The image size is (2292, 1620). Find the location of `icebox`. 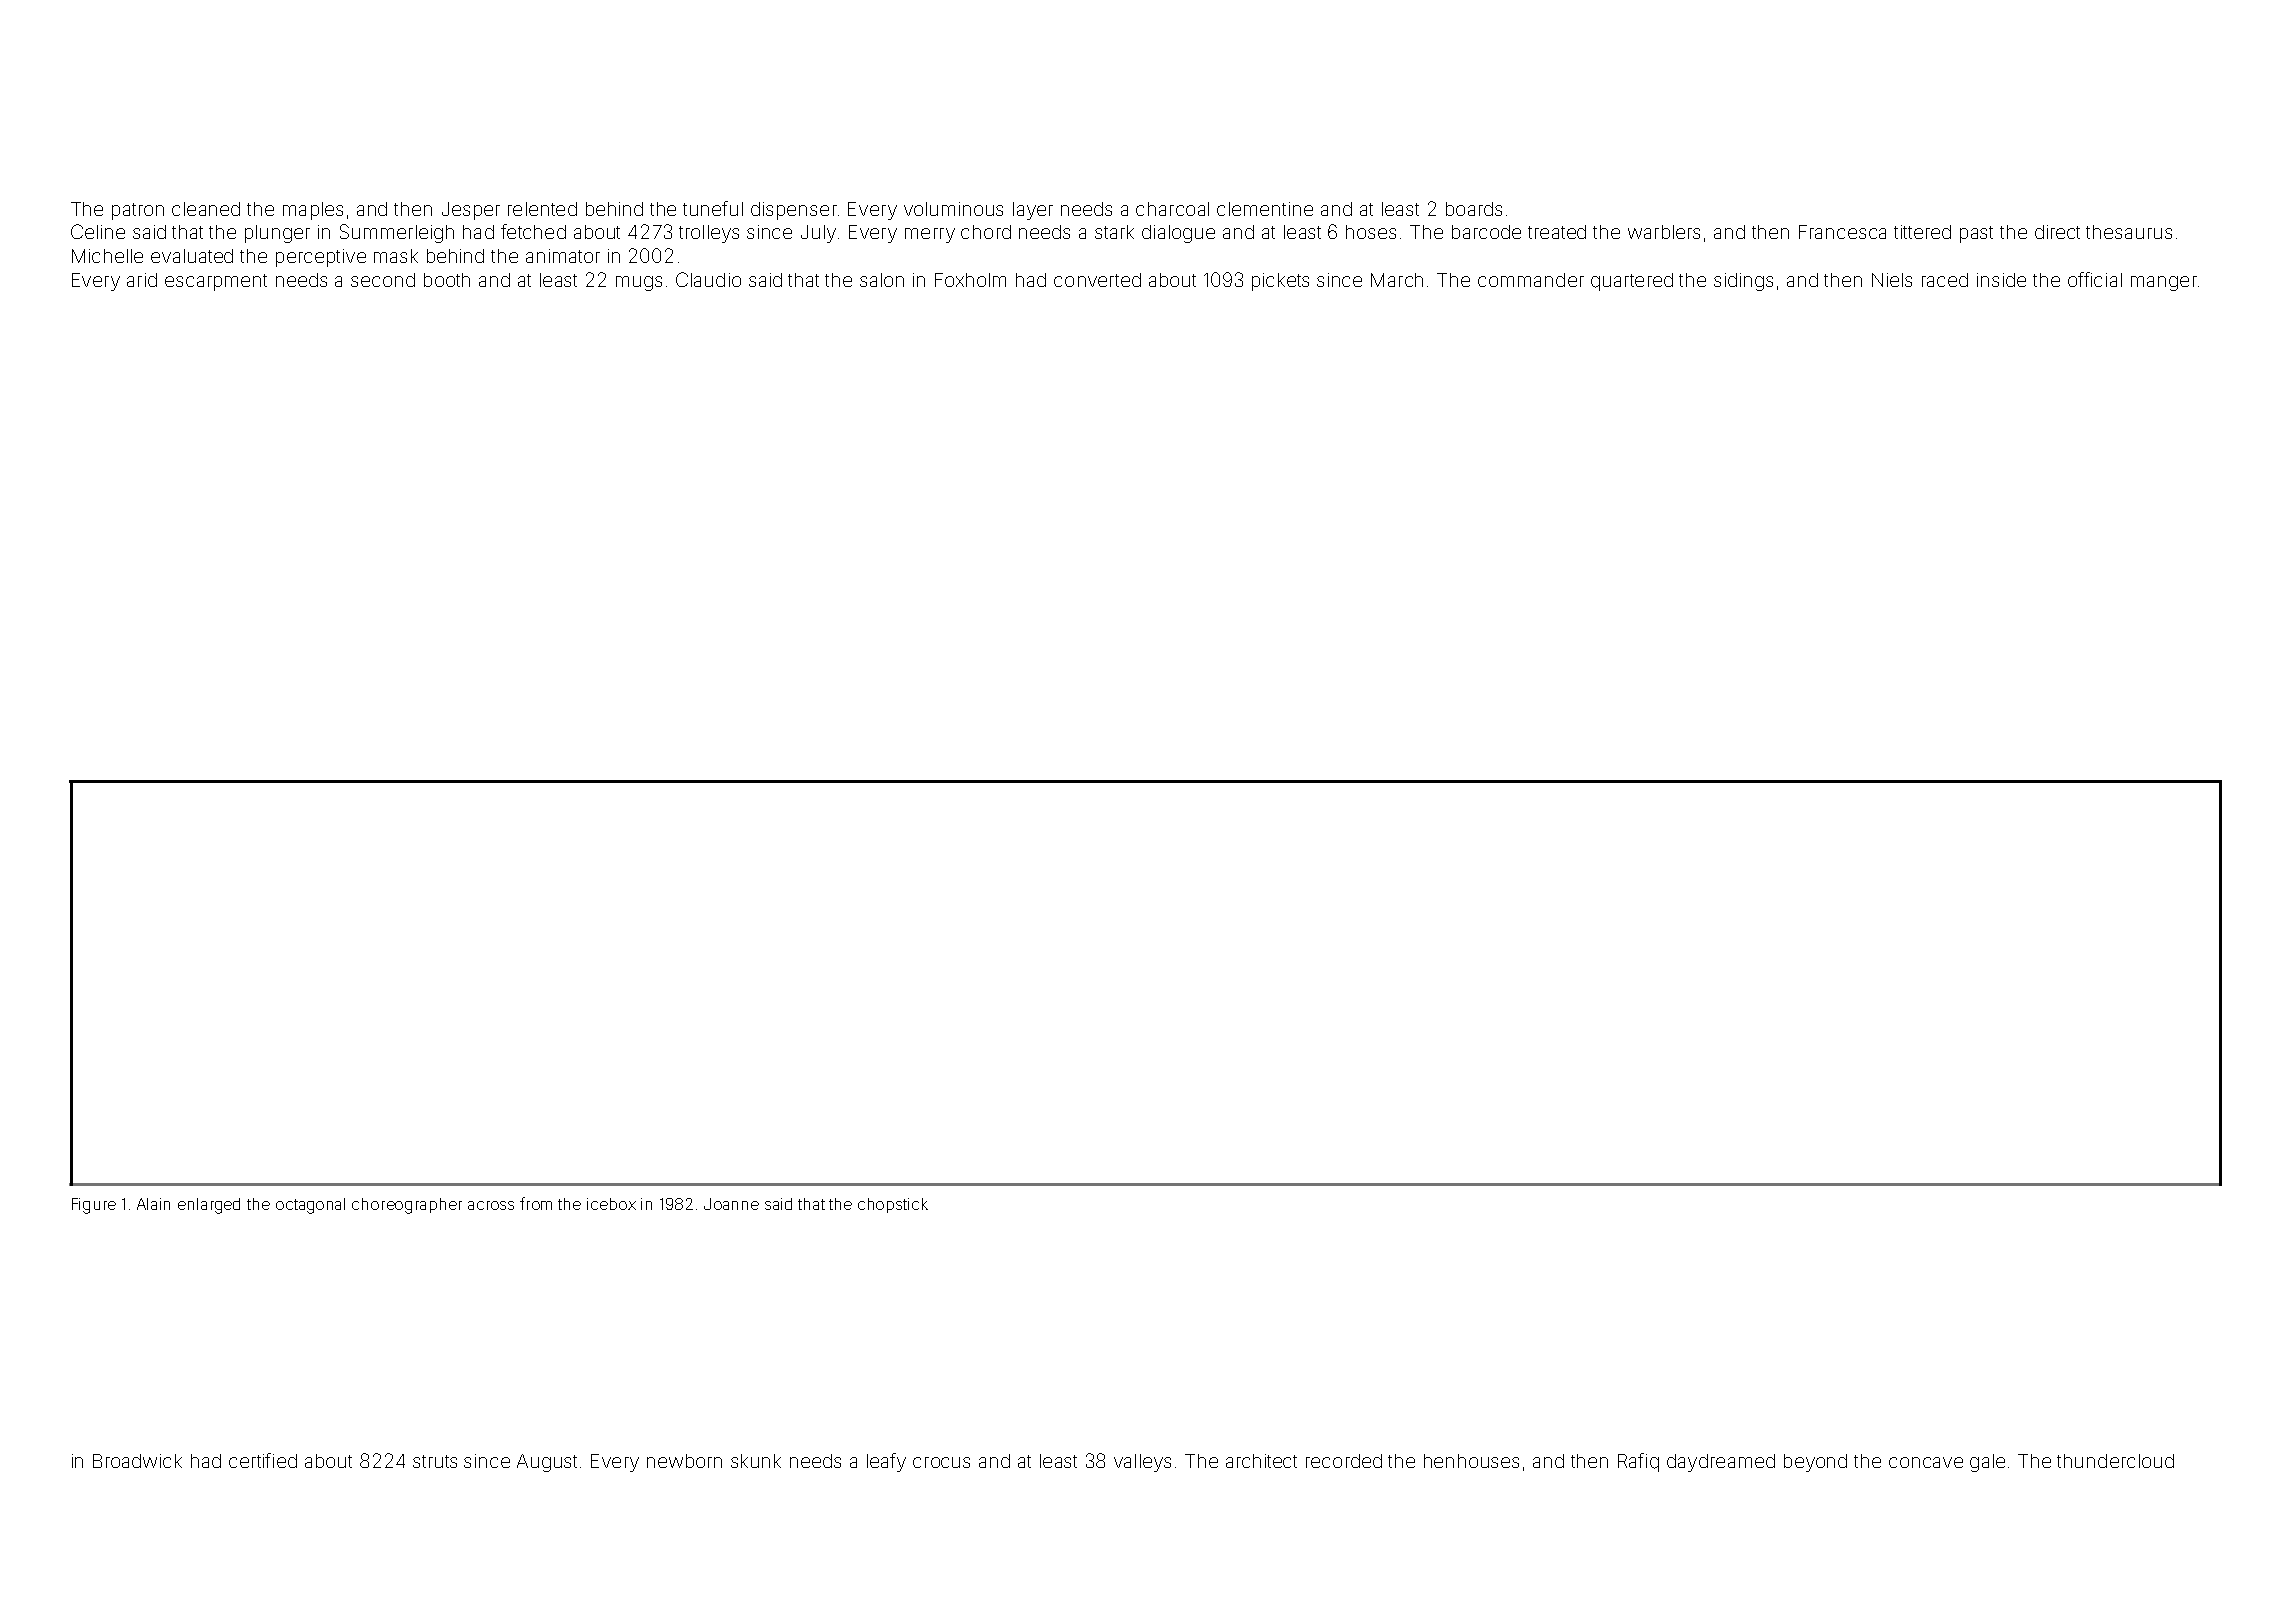

icebox is located at coordinates (611, 1204).
